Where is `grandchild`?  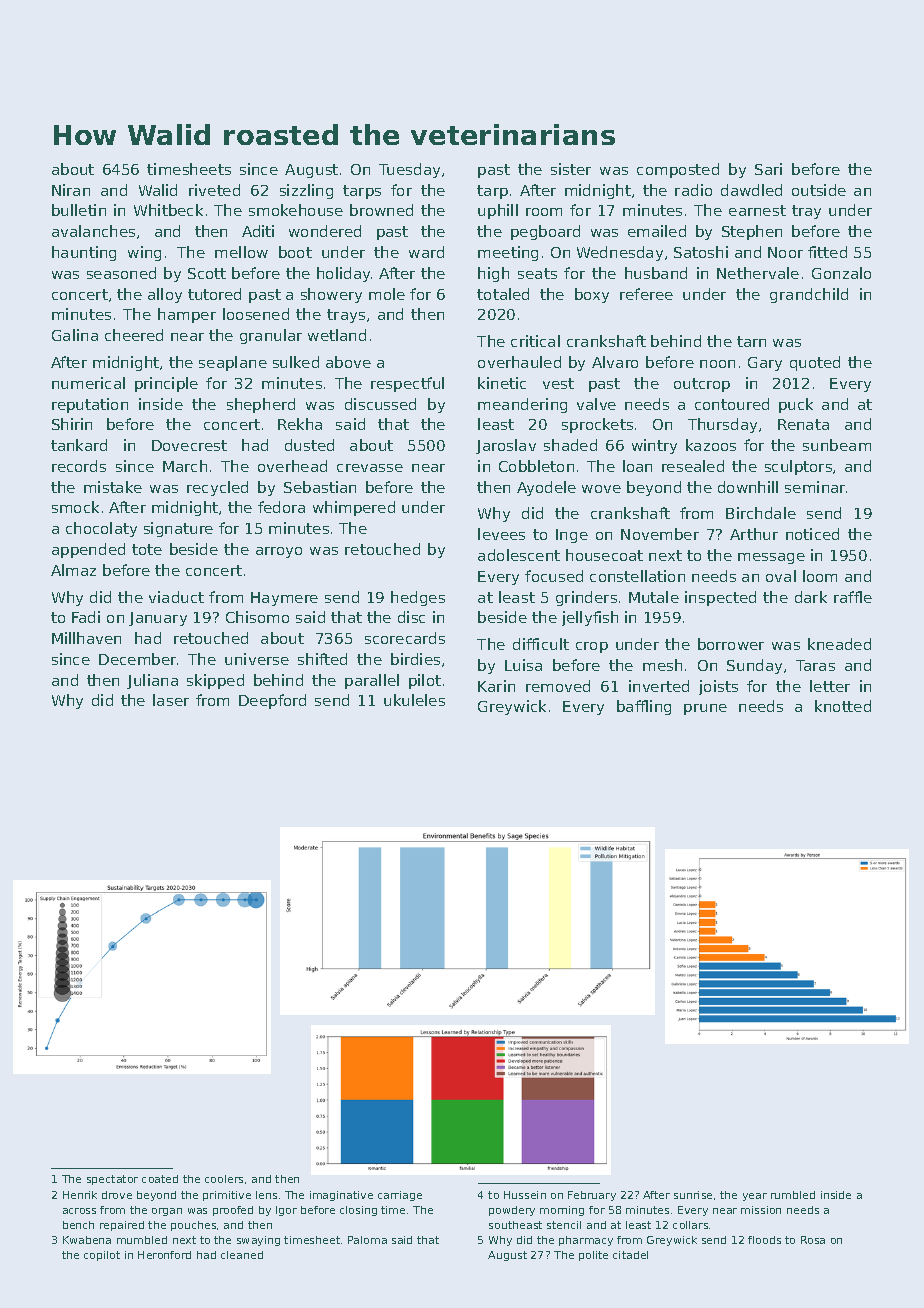
grandchild is located at coordinates (809, 295).
